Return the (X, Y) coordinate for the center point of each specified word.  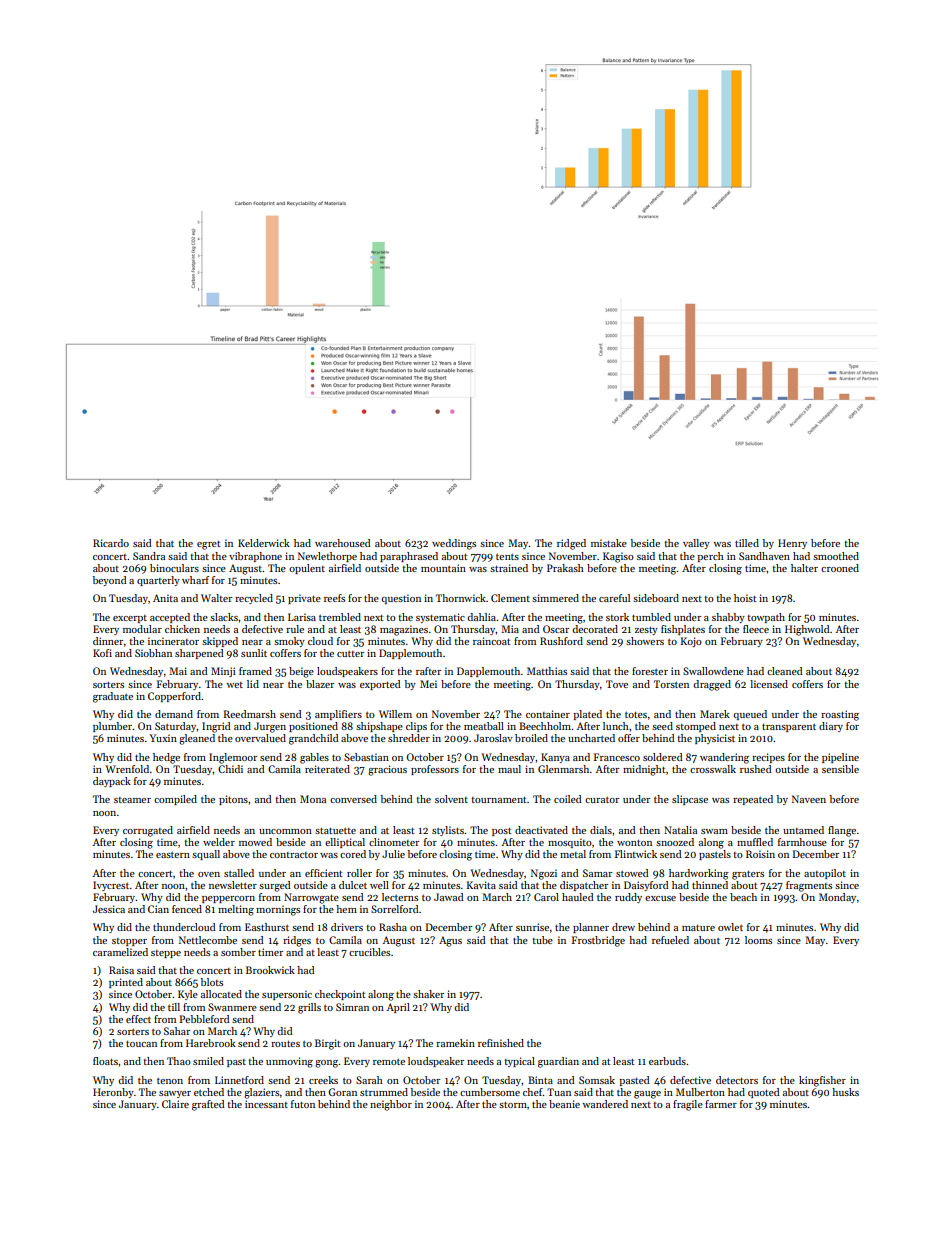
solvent (451, 799)
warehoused (343, 543)
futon (303, 1104)
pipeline (840, 758)
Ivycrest (111, 886)
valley (696, 544)
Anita (165, 598)
